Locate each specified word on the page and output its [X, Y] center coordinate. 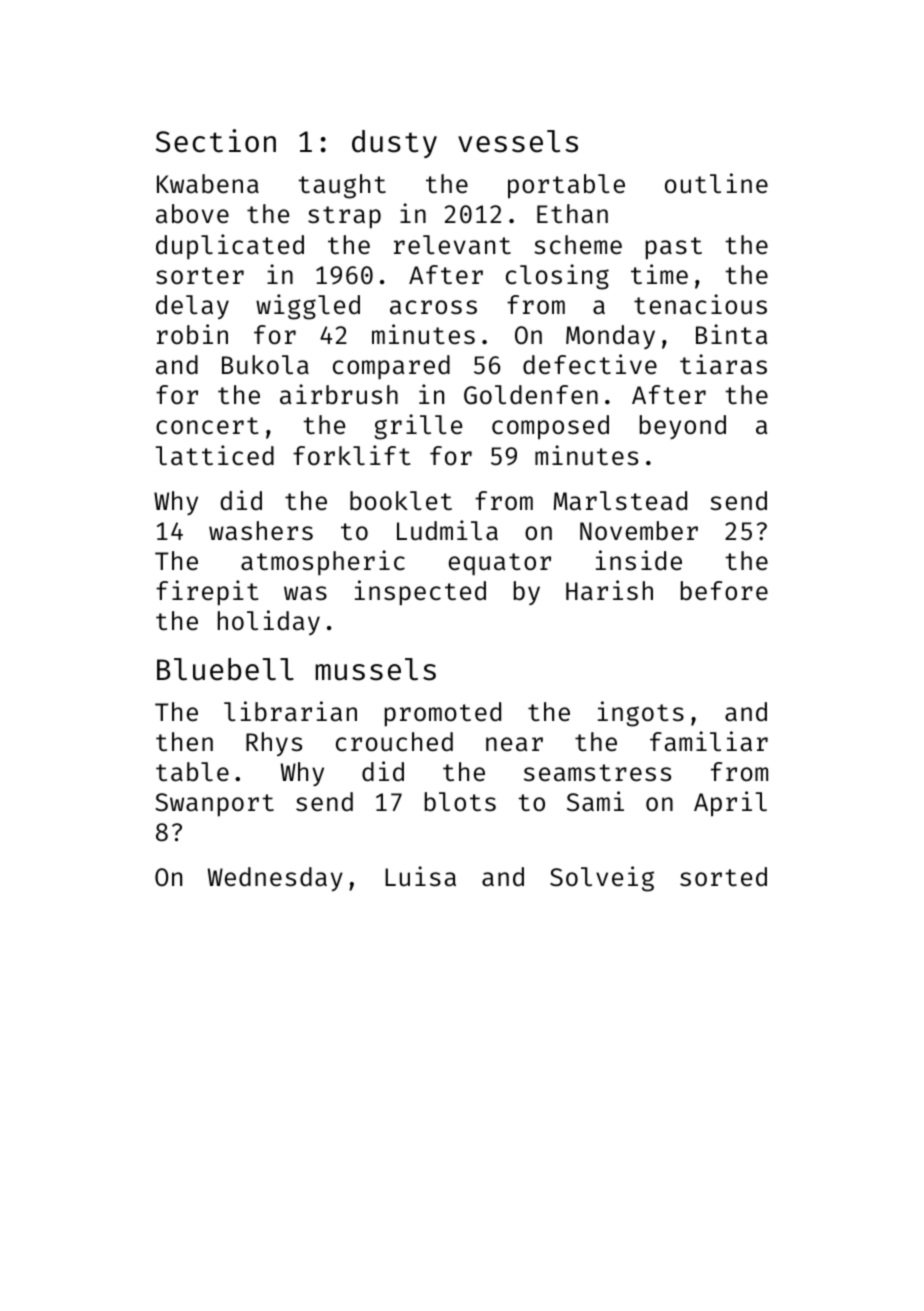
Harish [609, 590]
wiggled [308, 307]
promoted [443, 714]
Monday [610, 337]
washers [261, 531]
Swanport [215, 805]
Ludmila [447, 530]
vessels [518, 141]
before [724, 591]
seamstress [597, 773]
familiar [709, 741]
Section [216, 141]
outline [716, 183]
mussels [376, 669]
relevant [452, 245]
